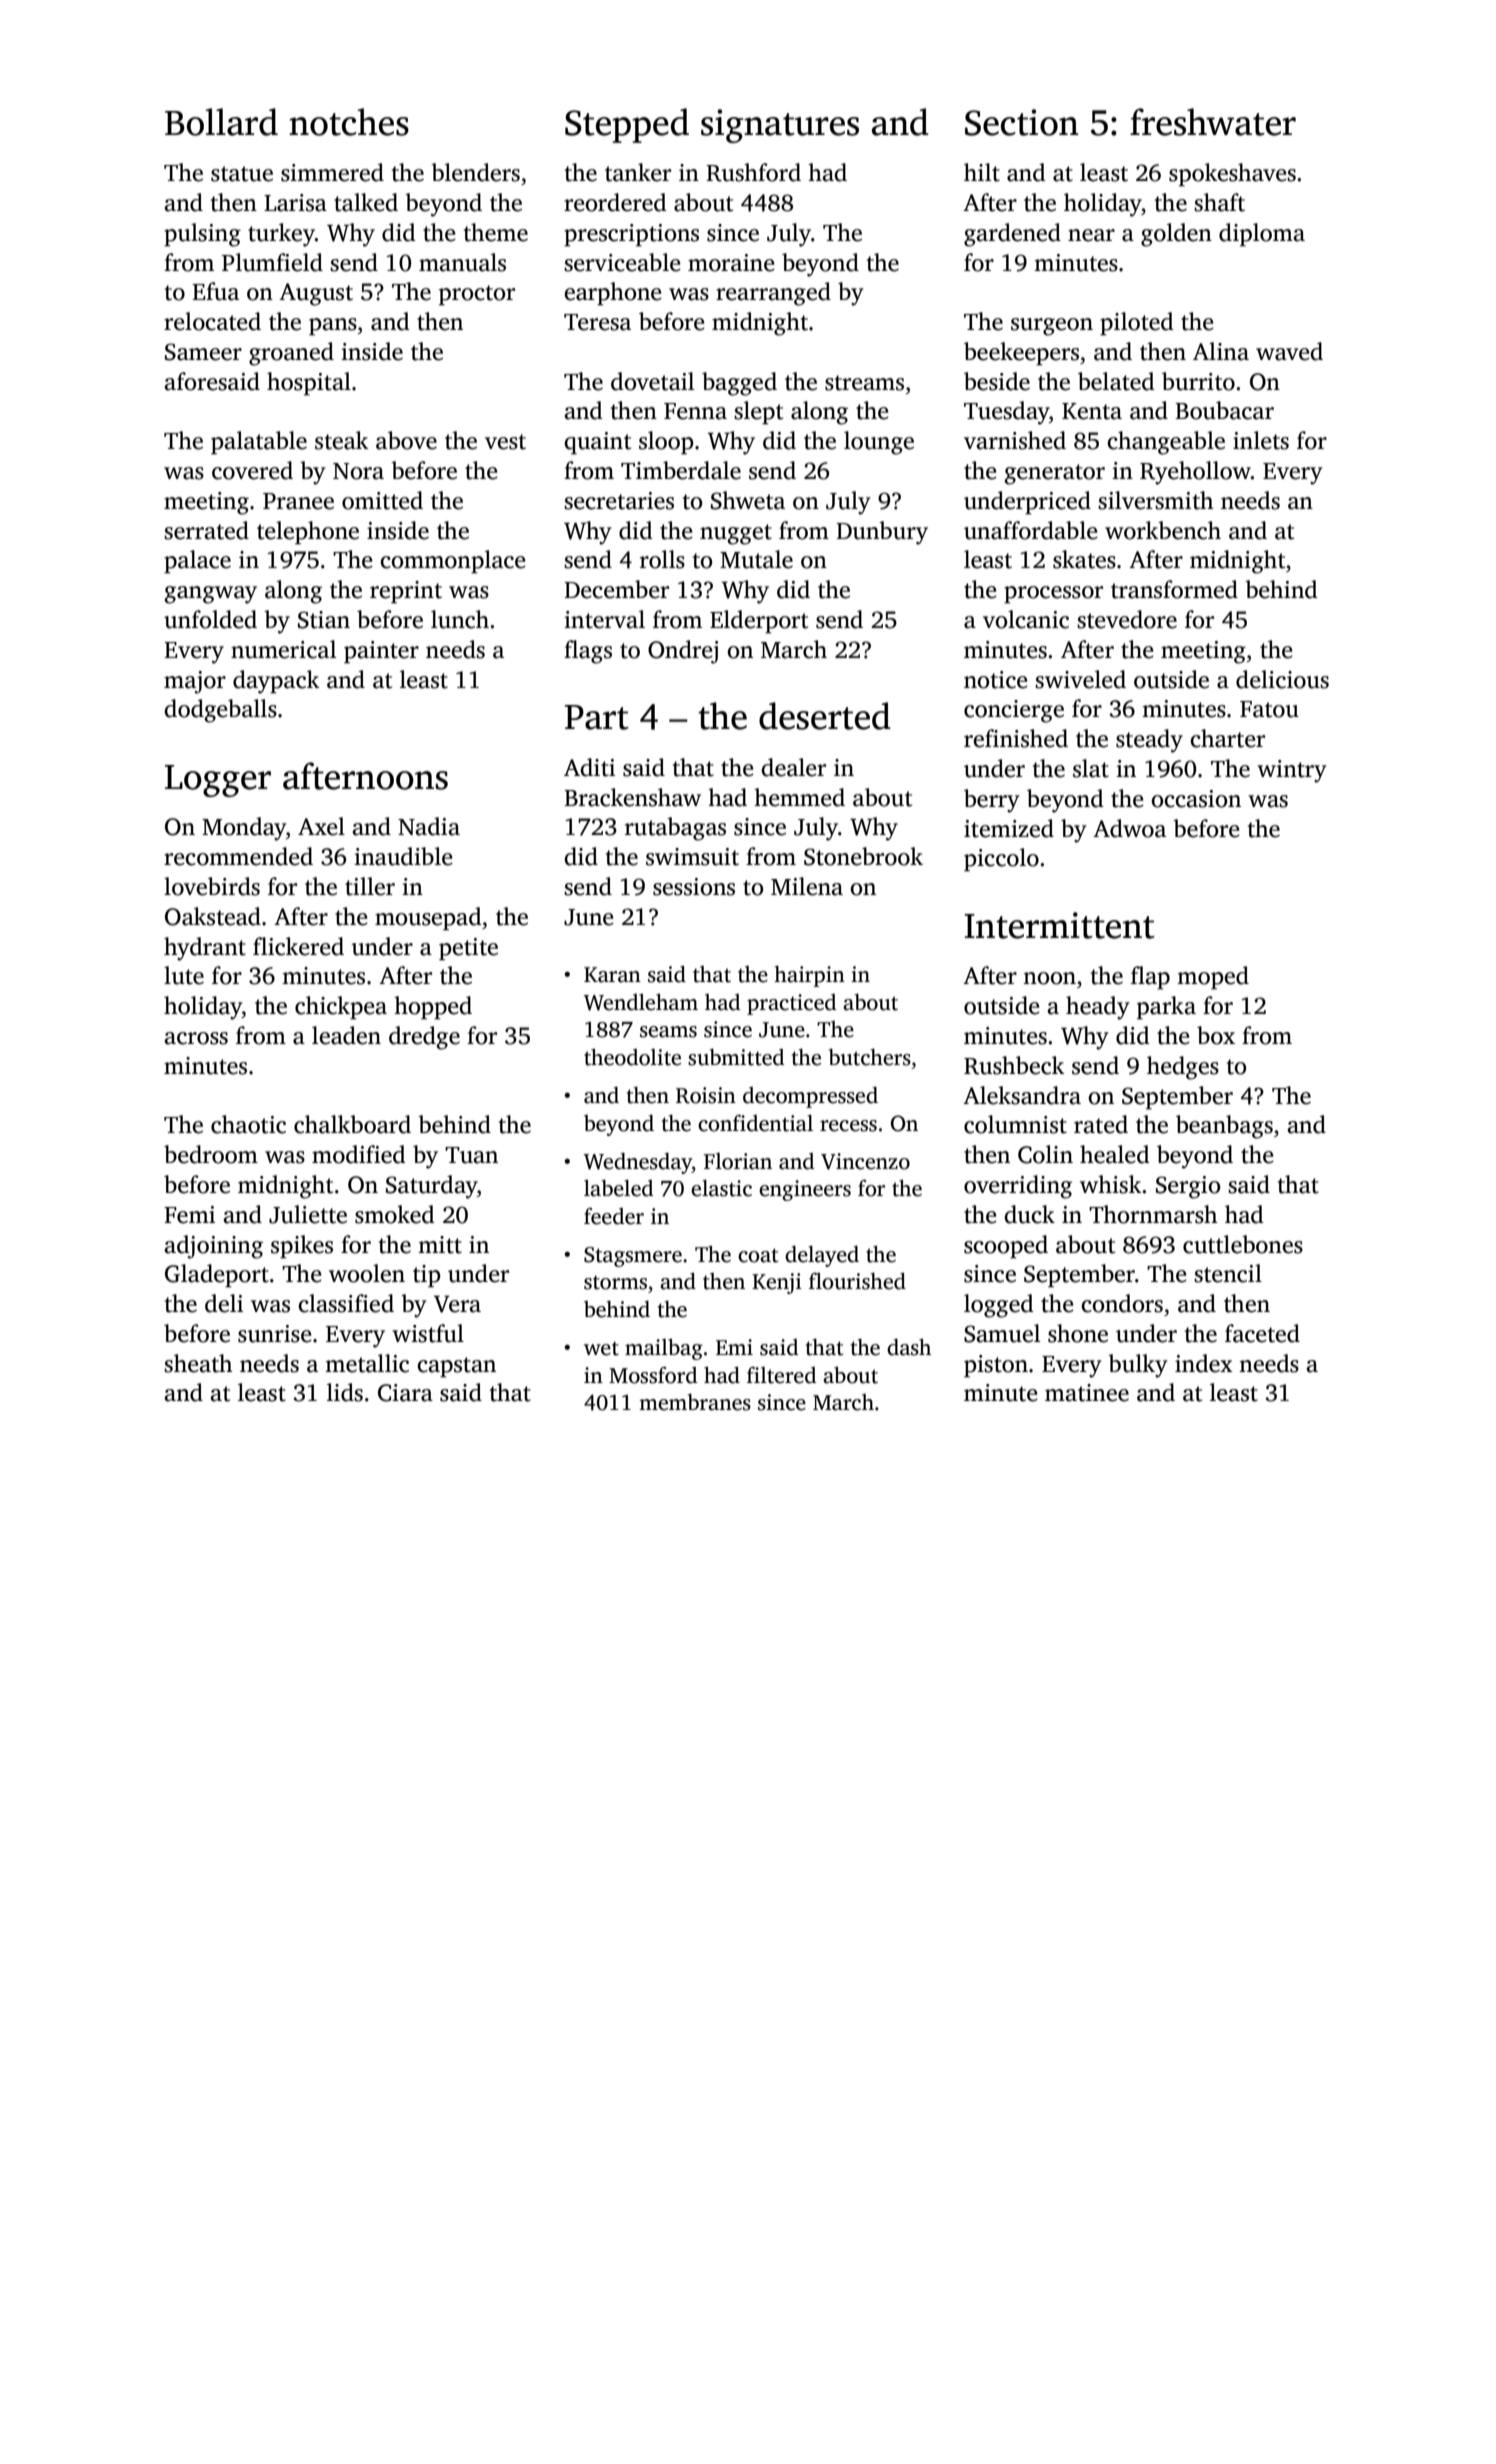  Describe the element at coordinates (308, 1214) in the screenshot. I see `Juliette` at that location.
